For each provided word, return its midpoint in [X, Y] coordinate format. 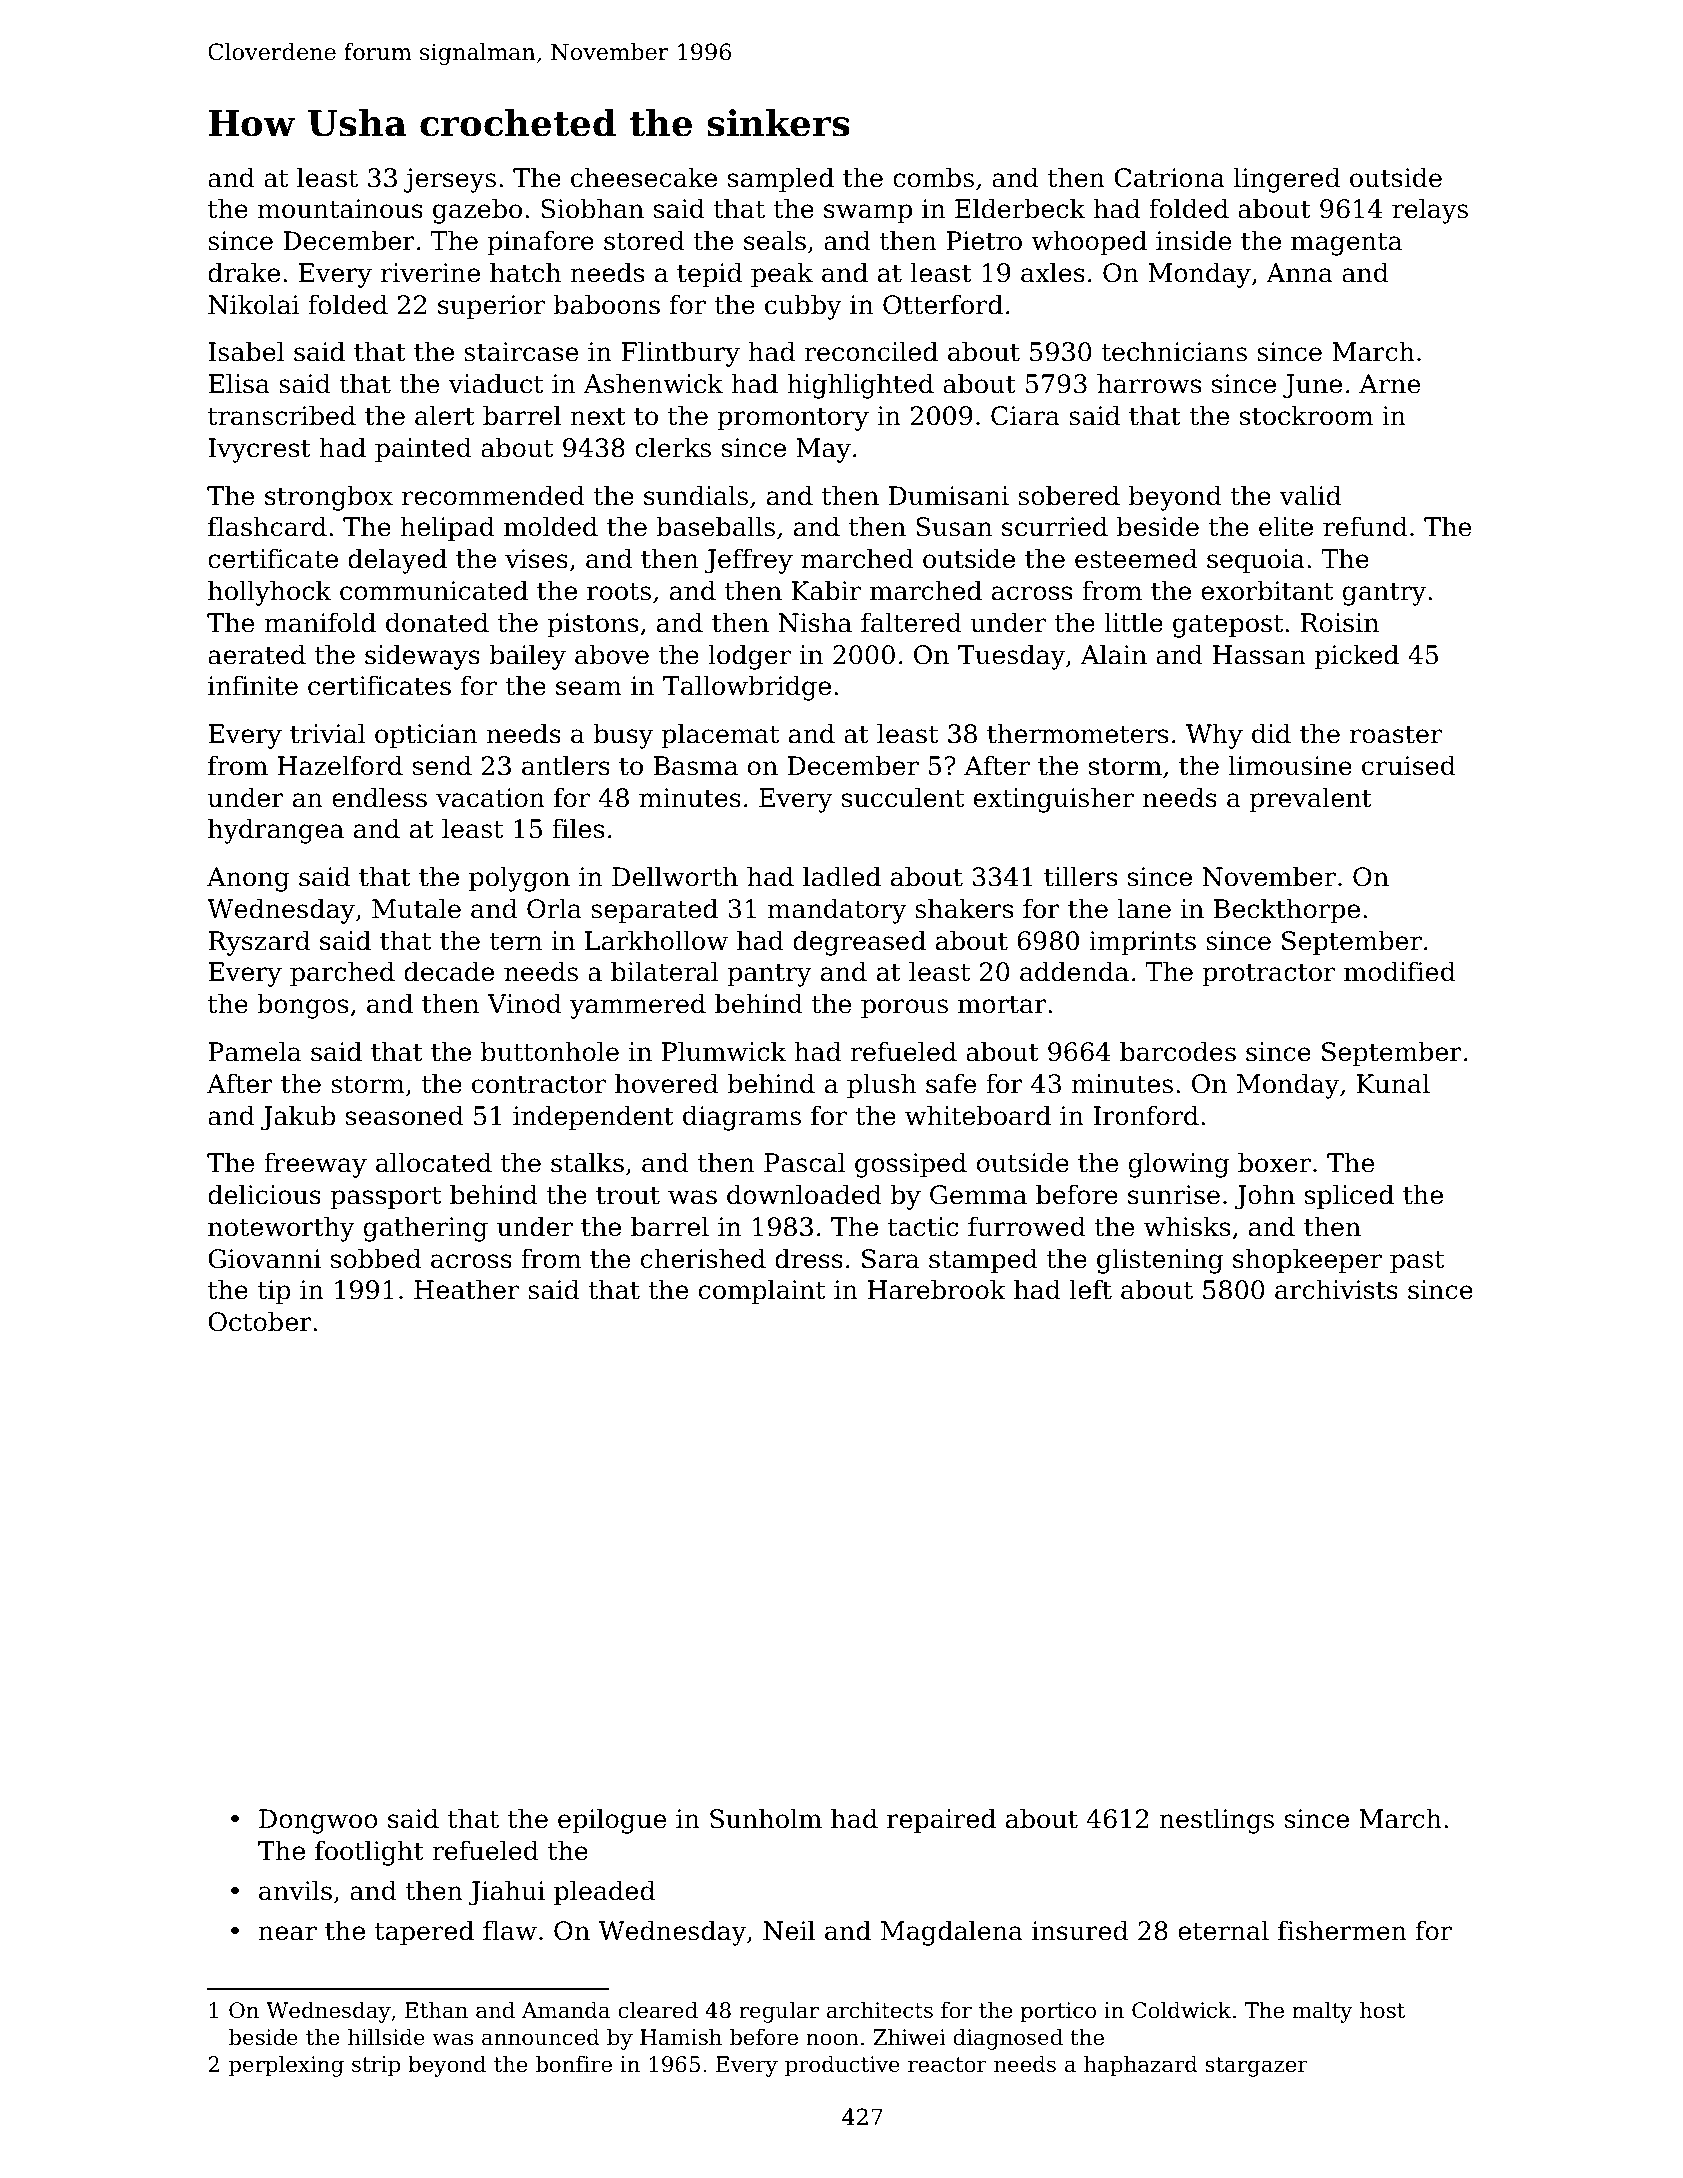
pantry [769, 975]
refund [1365, 526]
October [260, 1321]
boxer [1274, 1162]
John [1265, 1197]
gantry [1384, 594]
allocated [434, 1162]
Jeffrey [749, 561]
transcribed [282, 415]
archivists [1336, 1289]
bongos [302, 1006]
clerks [673, 447]
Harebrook [936, 1289]
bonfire [574, 2064]
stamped [983, 1261]
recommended [493, 495]
